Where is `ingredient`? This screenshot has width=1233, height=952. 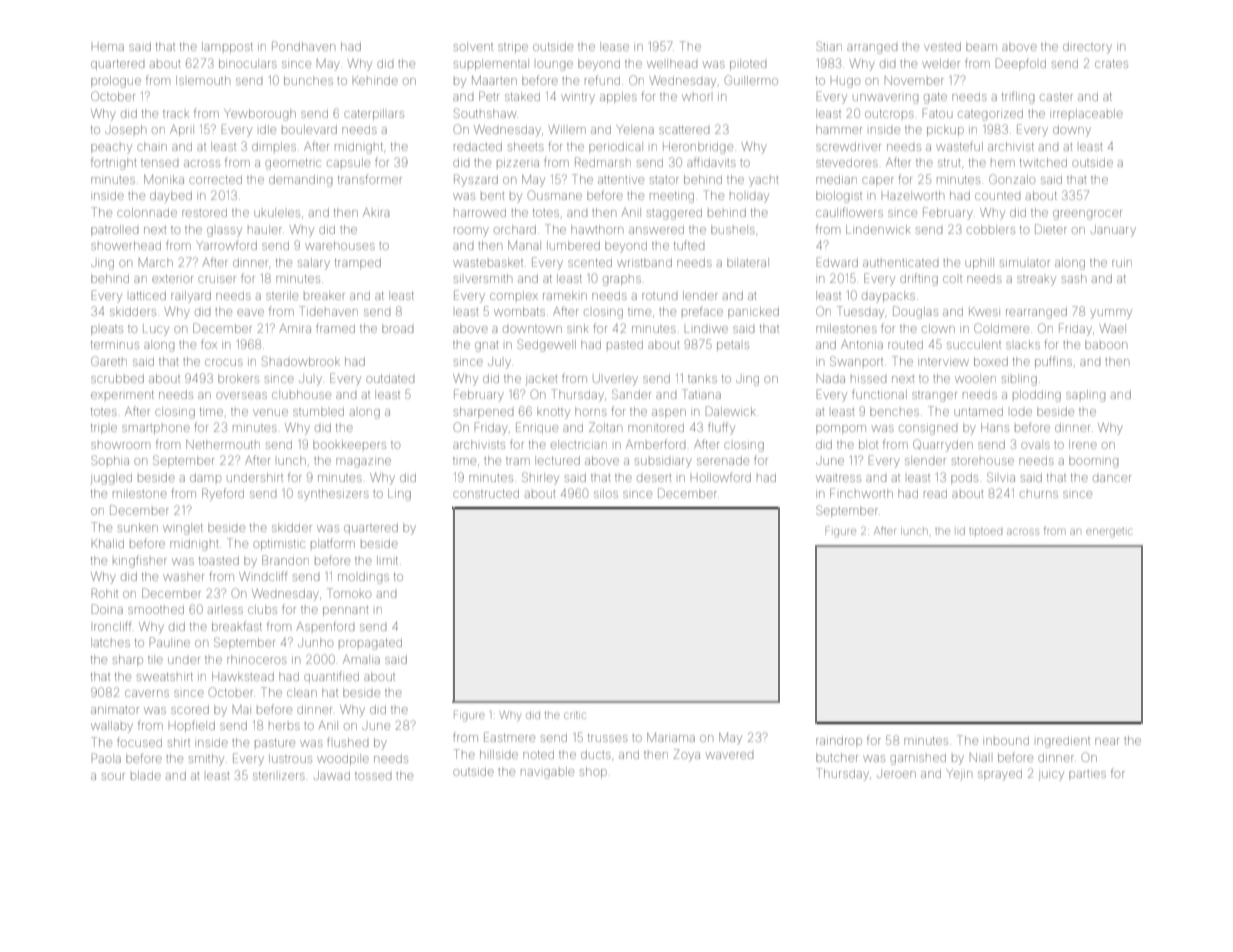 ingredient is located at coordinates (1063, 743).
